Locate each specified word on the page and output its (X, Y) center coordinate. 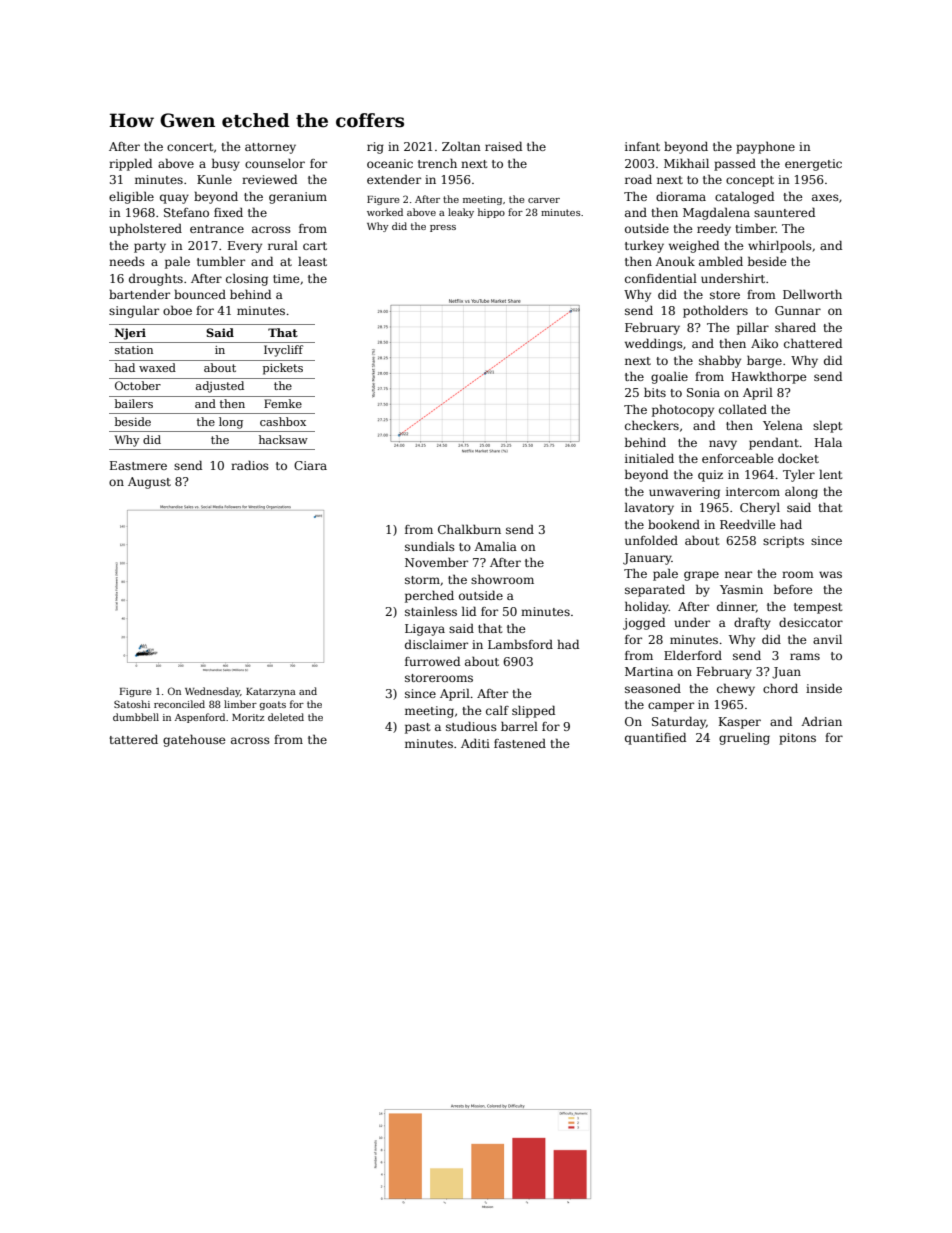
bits (655, 392)
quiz (710, 476)
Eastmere (138, 465)
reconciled (179, 704)
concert (190, 147)
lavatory (649, 508)
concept (750, 181)
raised (503, 146)
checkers (652, 425)
